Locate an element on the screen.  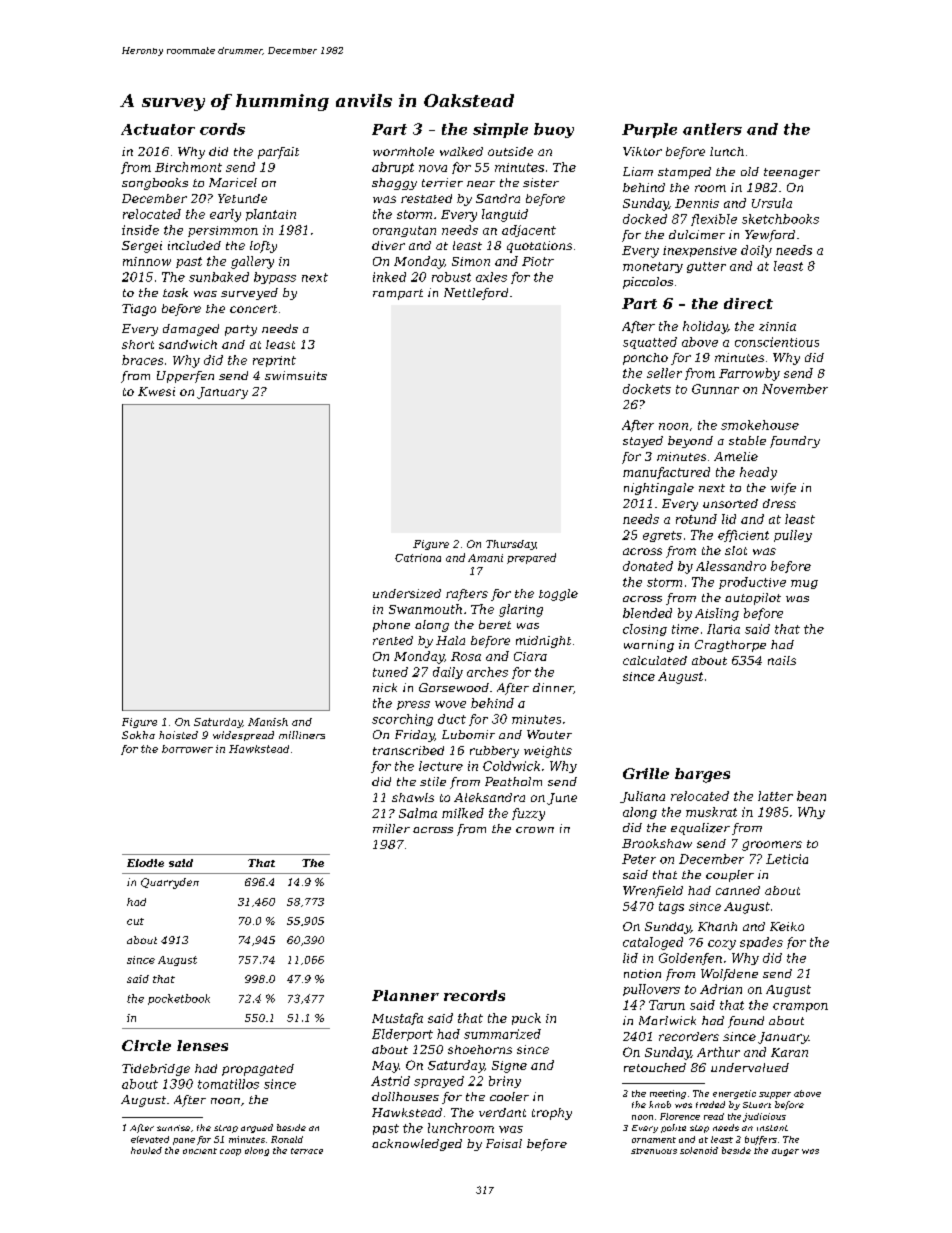
Quarryden is located at coordinates (170, 883).
